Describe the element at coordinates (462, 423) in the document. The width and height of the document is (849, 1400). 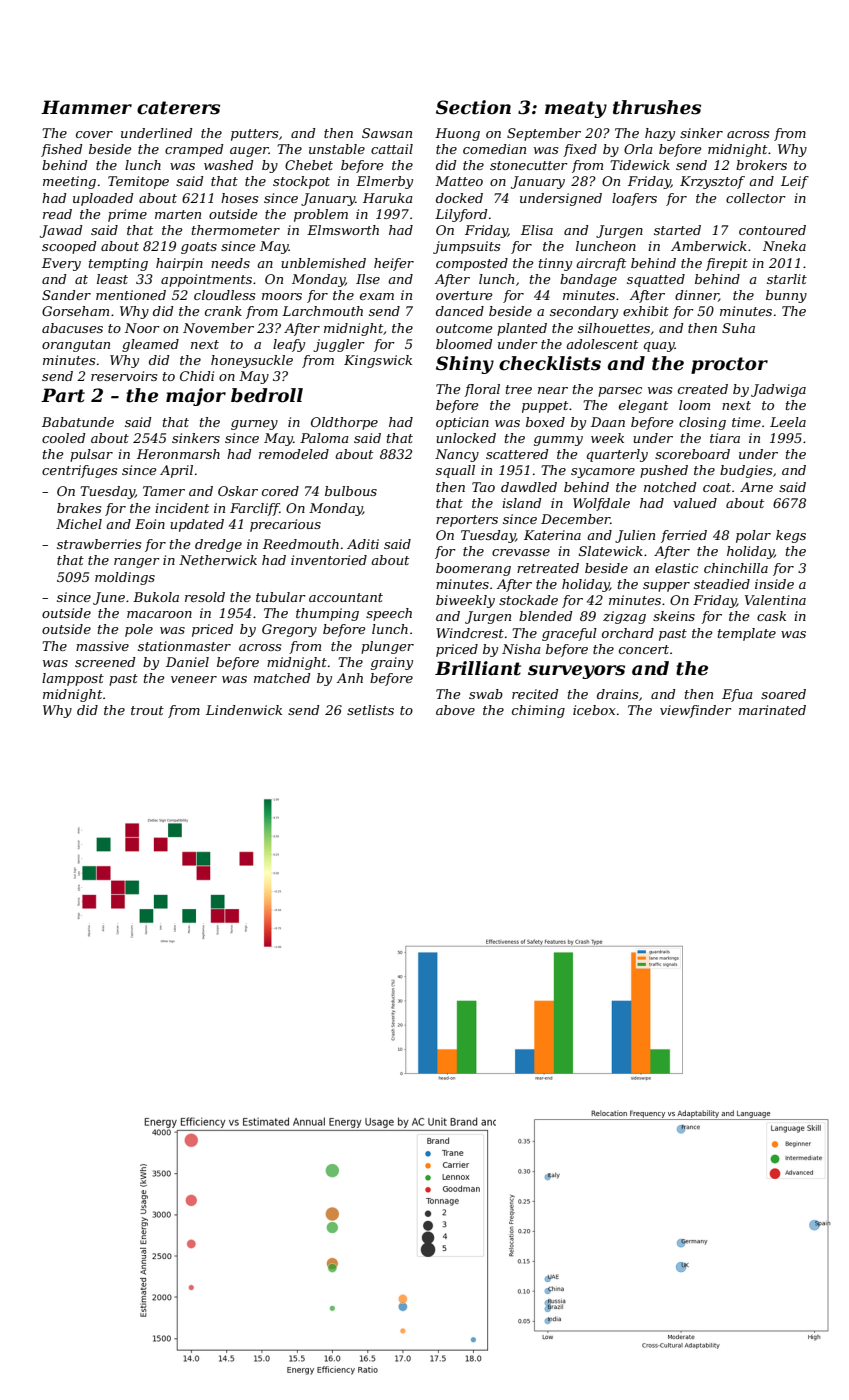
I see `optician` at that location.
